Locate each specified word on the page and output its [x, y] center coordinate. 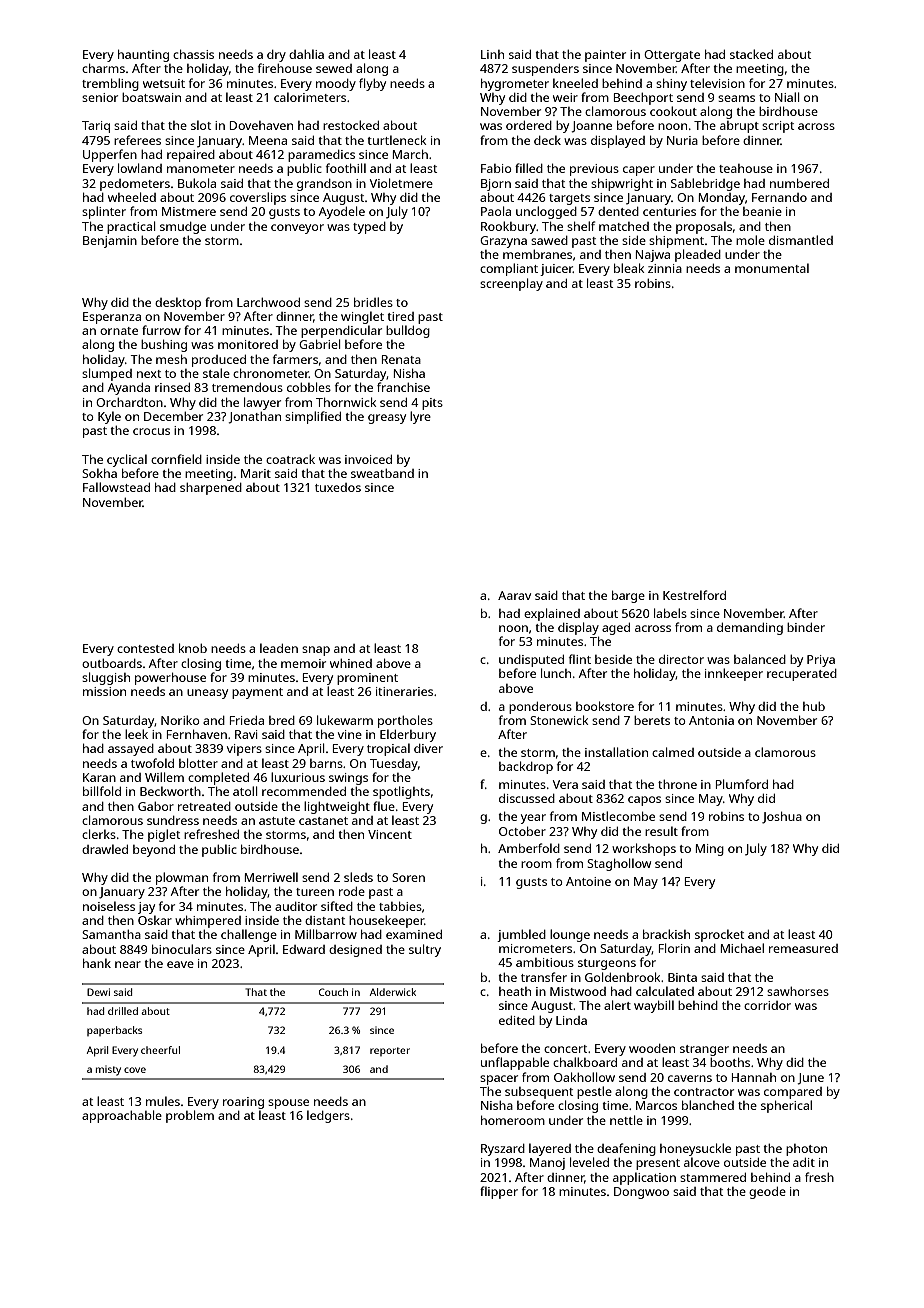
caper [639, 171]
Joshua [782, 817]
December [173, 416]
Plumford [742, 784]
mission [104, 691]
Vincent [390, 834]
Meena [268, 140]
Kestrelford [694, 595]
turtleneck [397, 140]
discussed [527, 798]
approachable [122, 1116]
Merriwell [271, 877]
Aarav [514, 595]
